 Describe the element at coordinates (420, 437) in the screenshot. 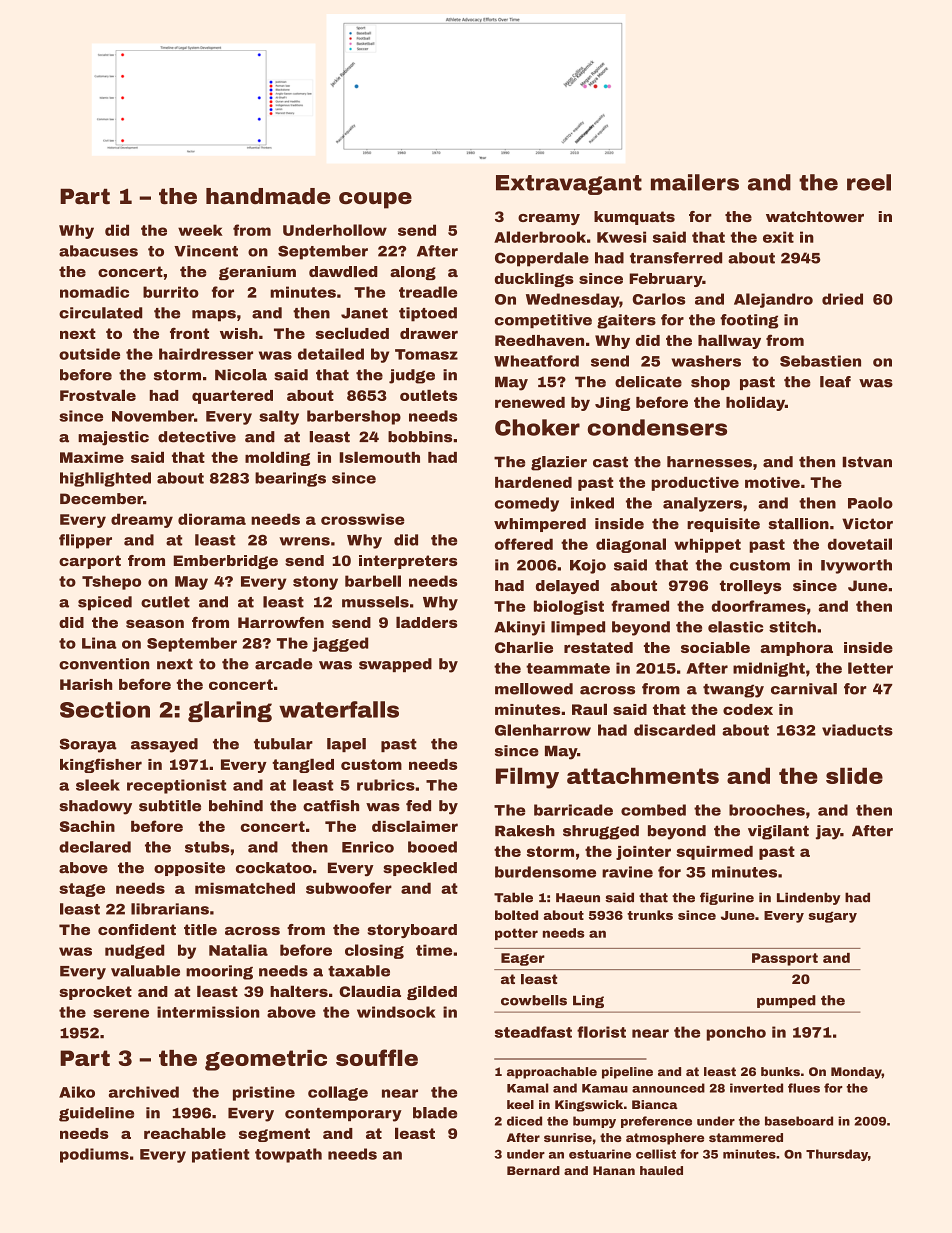

I see `bobbins` at that location.
